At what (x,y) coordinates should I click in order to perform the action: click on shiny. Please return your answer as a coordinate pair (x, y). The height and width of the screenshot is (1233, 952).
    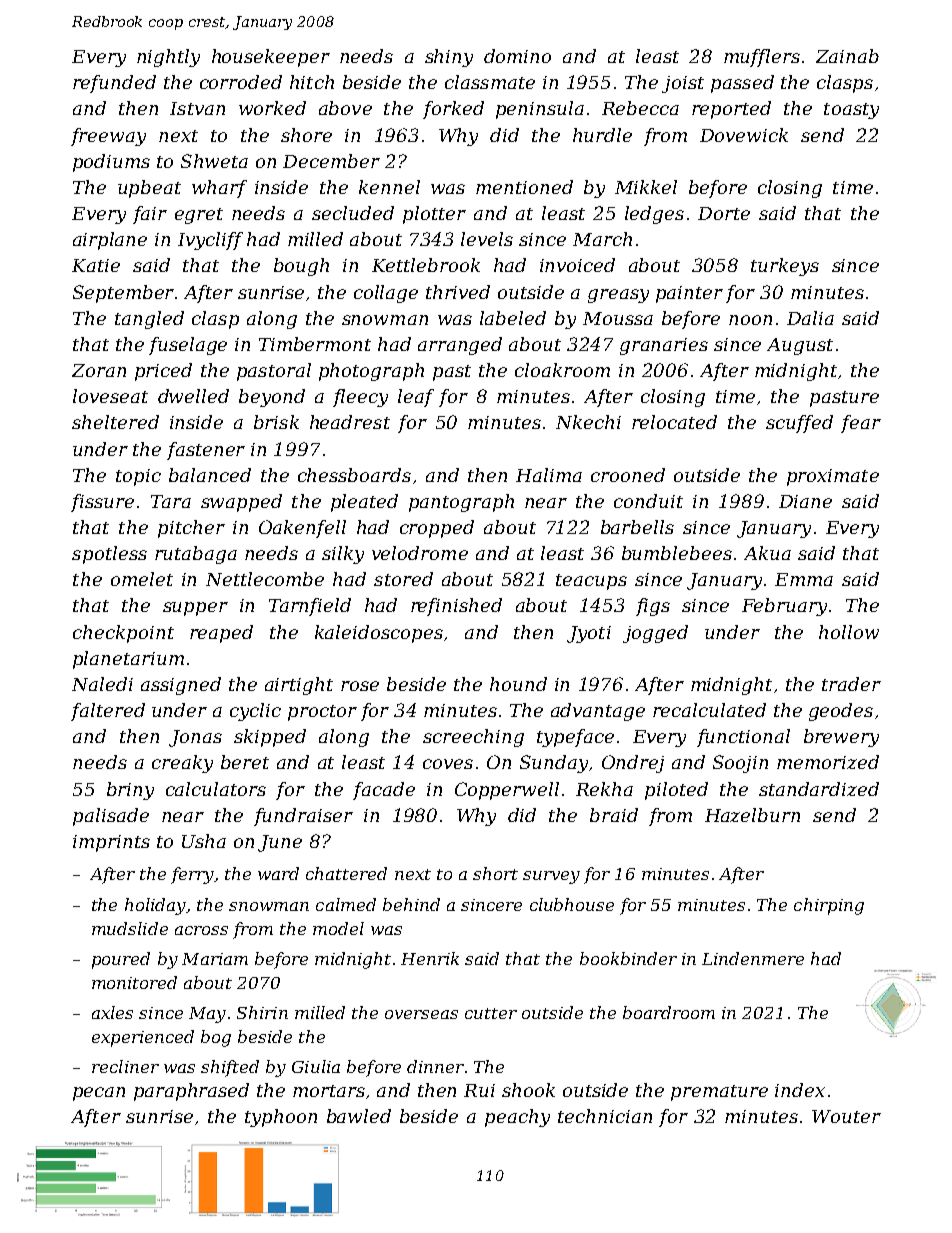
    Looking at the image, I should click on (449, 58).
